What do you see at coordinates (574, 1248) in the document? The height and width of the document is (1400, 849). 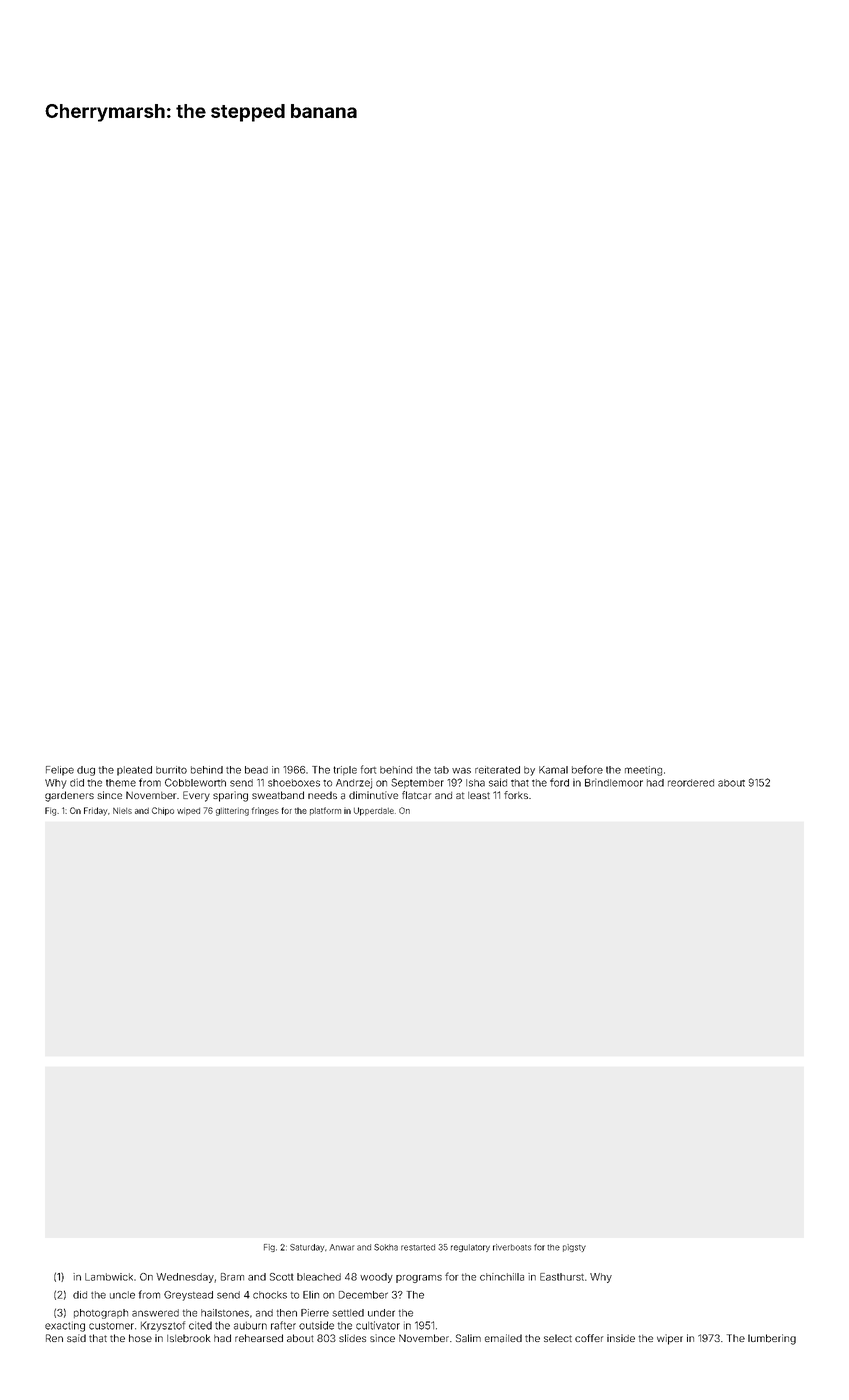 I see `pigsty` at bounding box center [574, 1248].
